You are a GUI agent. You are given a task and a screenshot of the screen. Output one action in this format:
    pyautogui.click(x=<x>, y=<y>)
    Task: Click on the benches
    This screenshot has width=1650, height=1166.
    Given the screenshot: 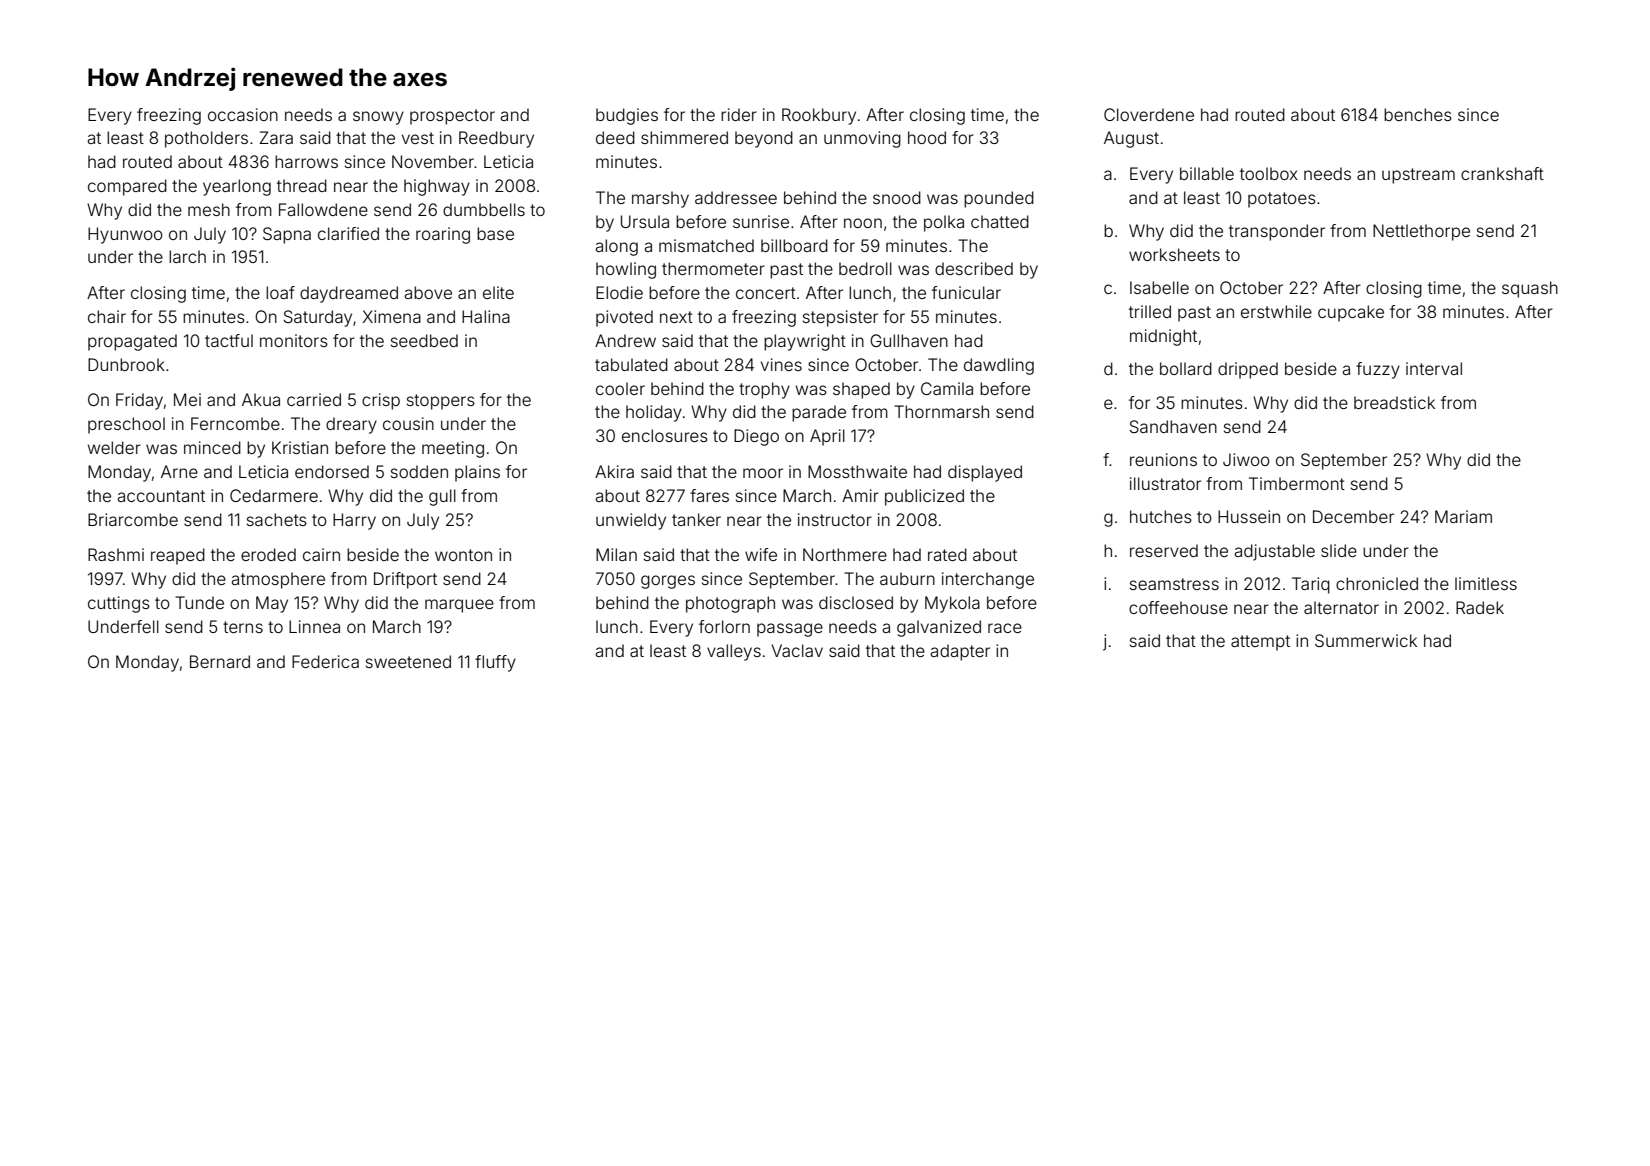 What is the action you would take?
    pyautogui.click(x=1418, y=114)
